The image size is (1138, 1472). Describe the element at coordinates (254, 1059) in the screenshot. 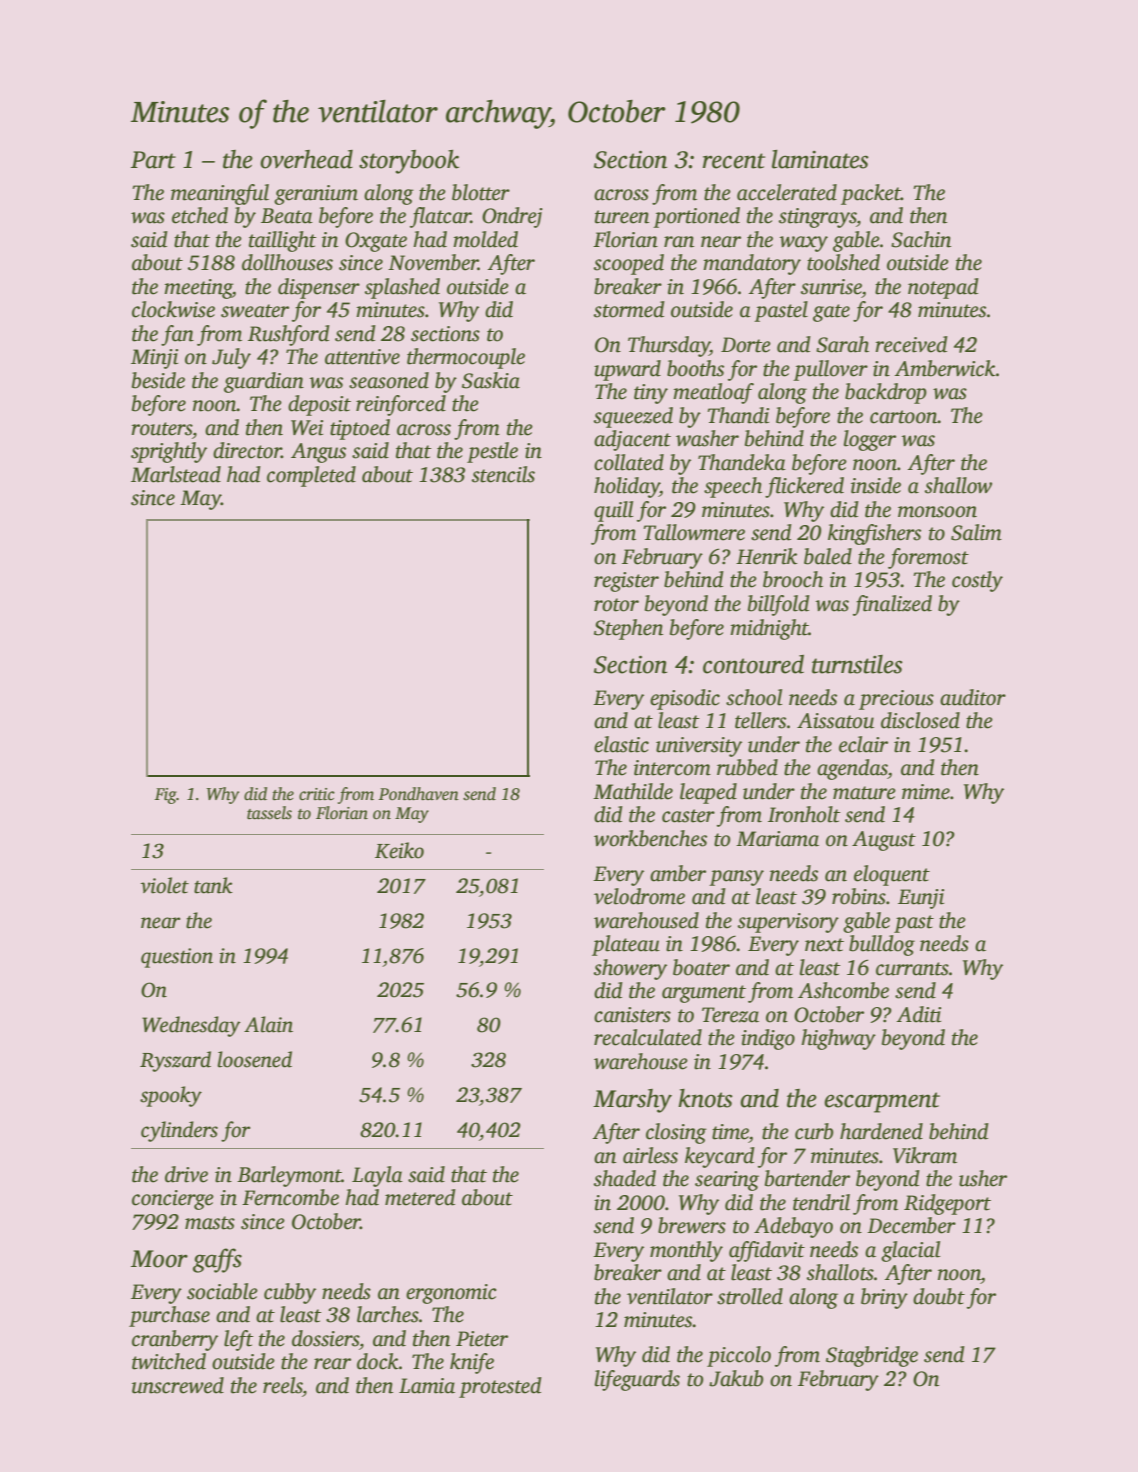

I see `loosened` at that location.
